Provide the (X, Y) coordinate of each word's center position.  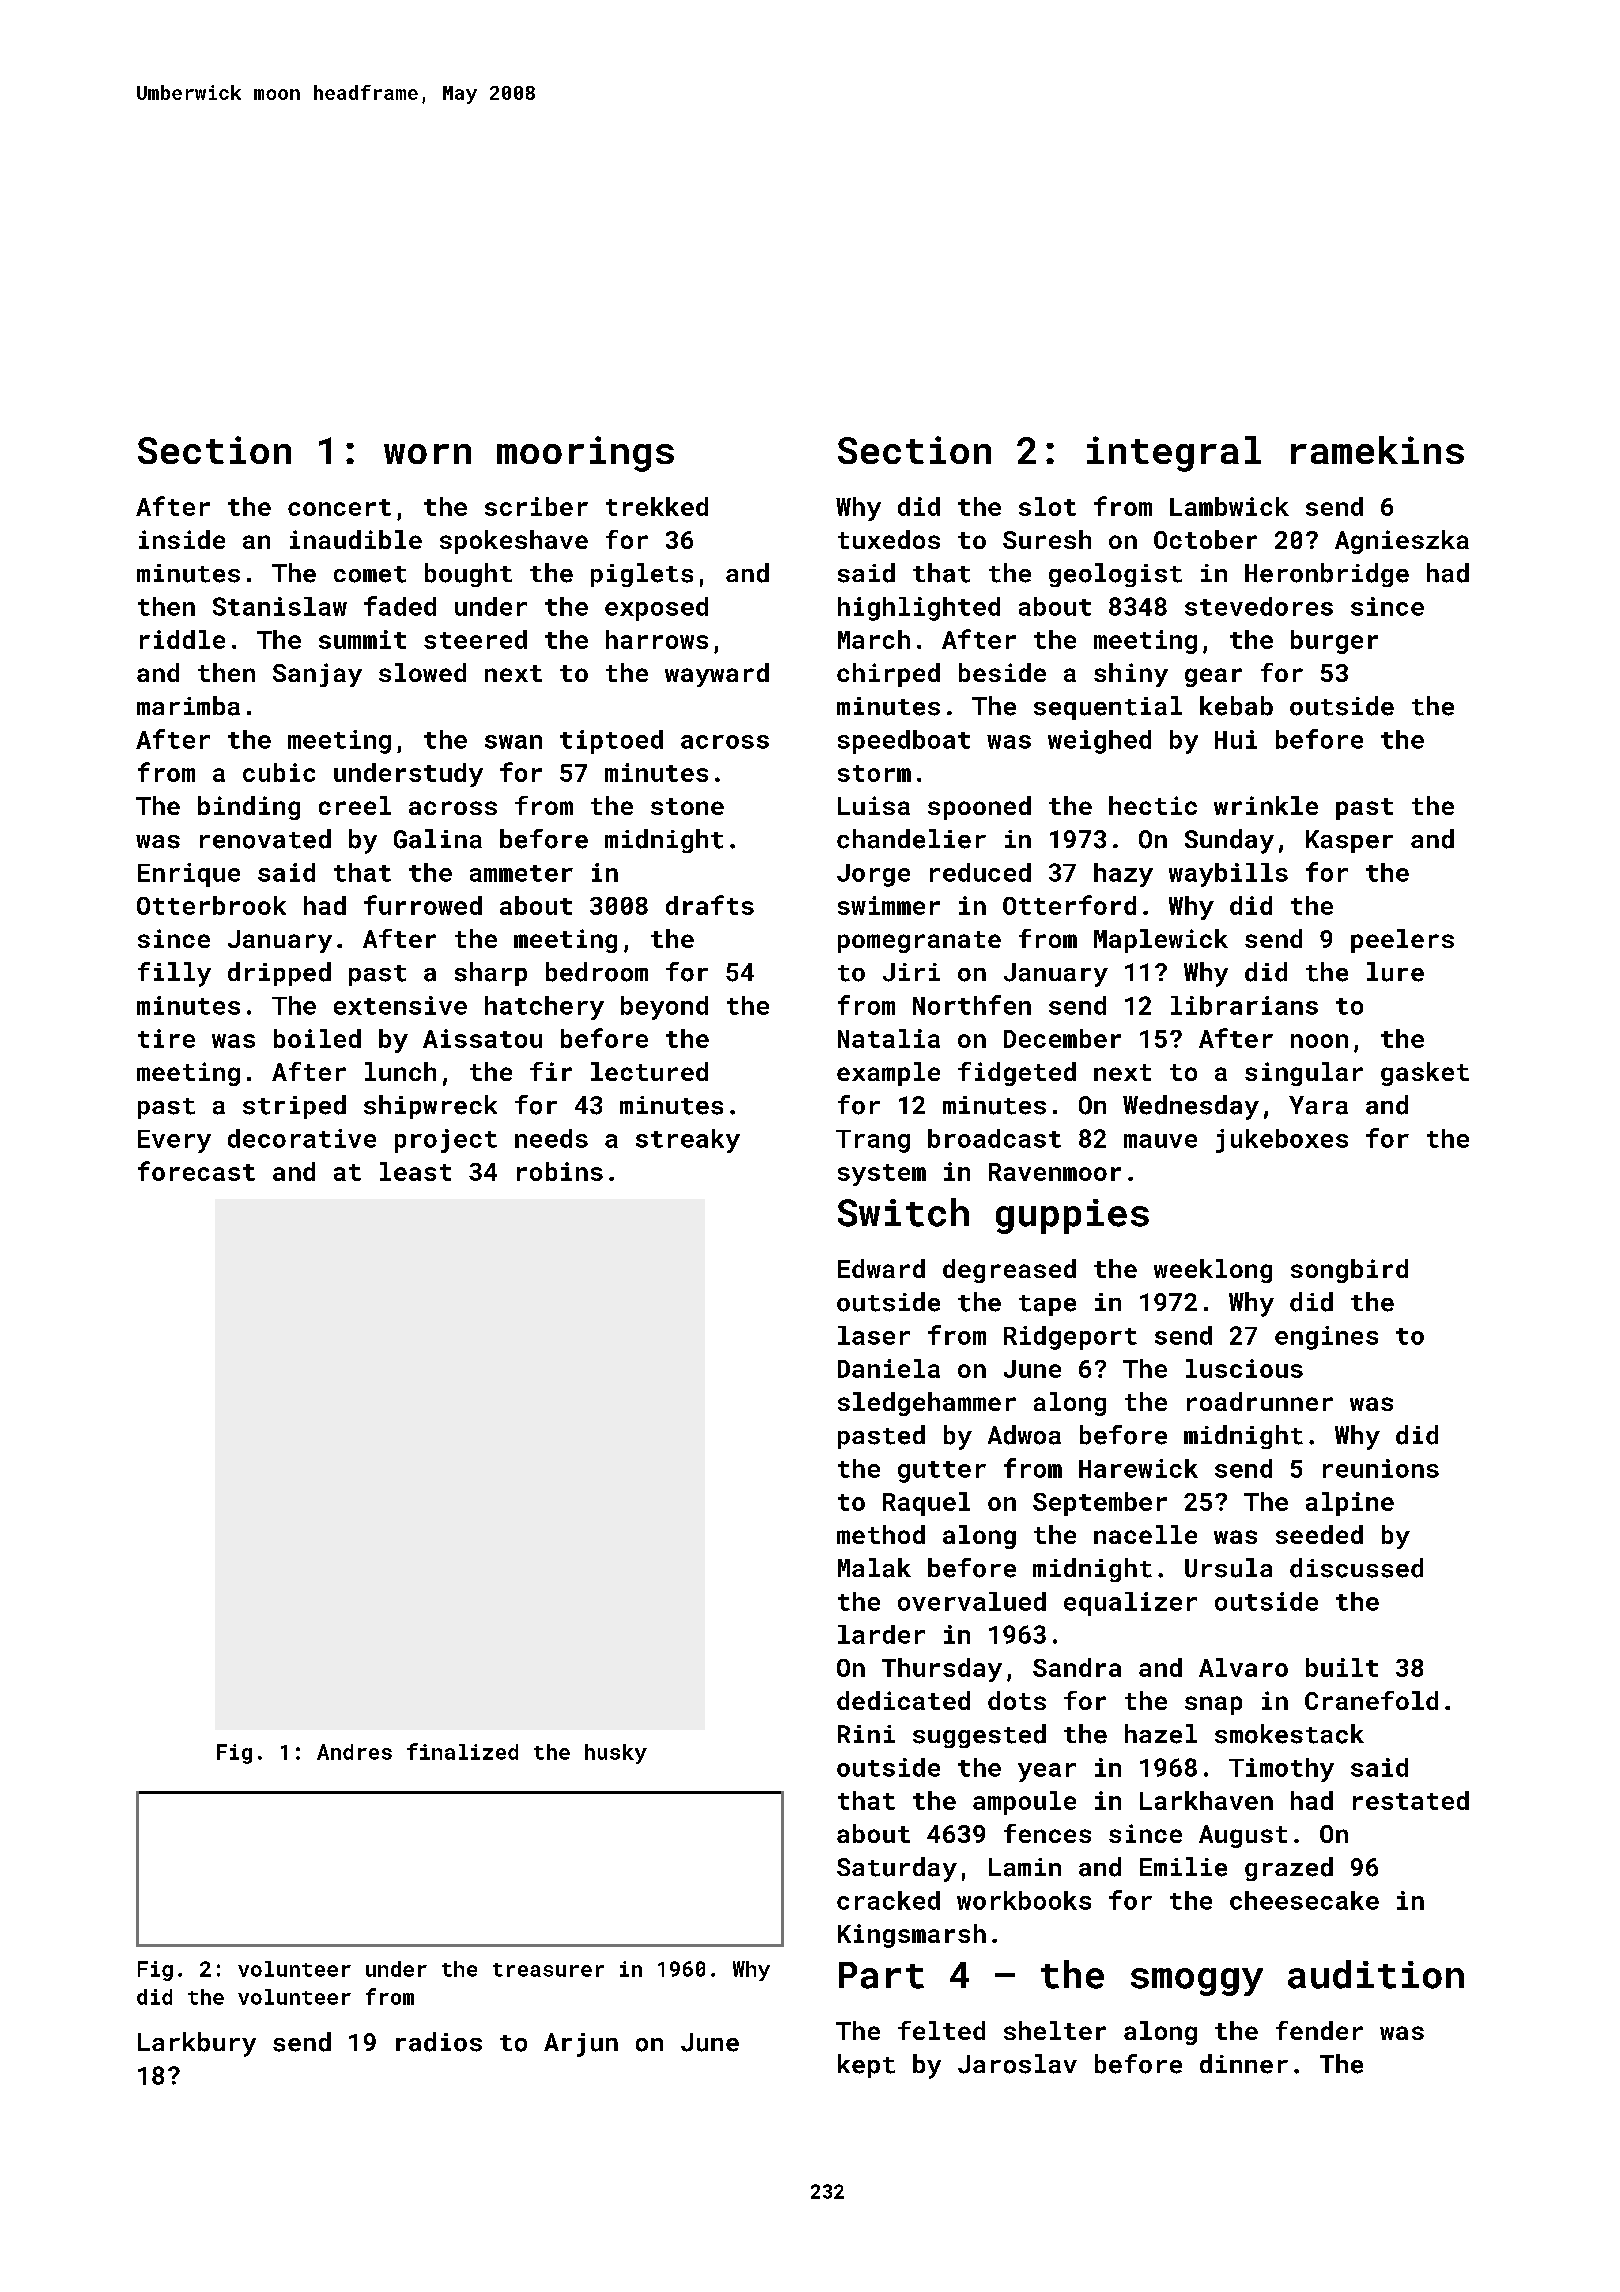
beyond (664, 1008)
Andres (354, 1752)
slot (1047, 506)
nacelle (1145, 1534)
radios (439, 2042)
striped (294, 1107)
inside (182, 539)
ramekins (1377, 450)
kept (866, 2066)
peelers (1402, 941)
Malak (874, 1568)
